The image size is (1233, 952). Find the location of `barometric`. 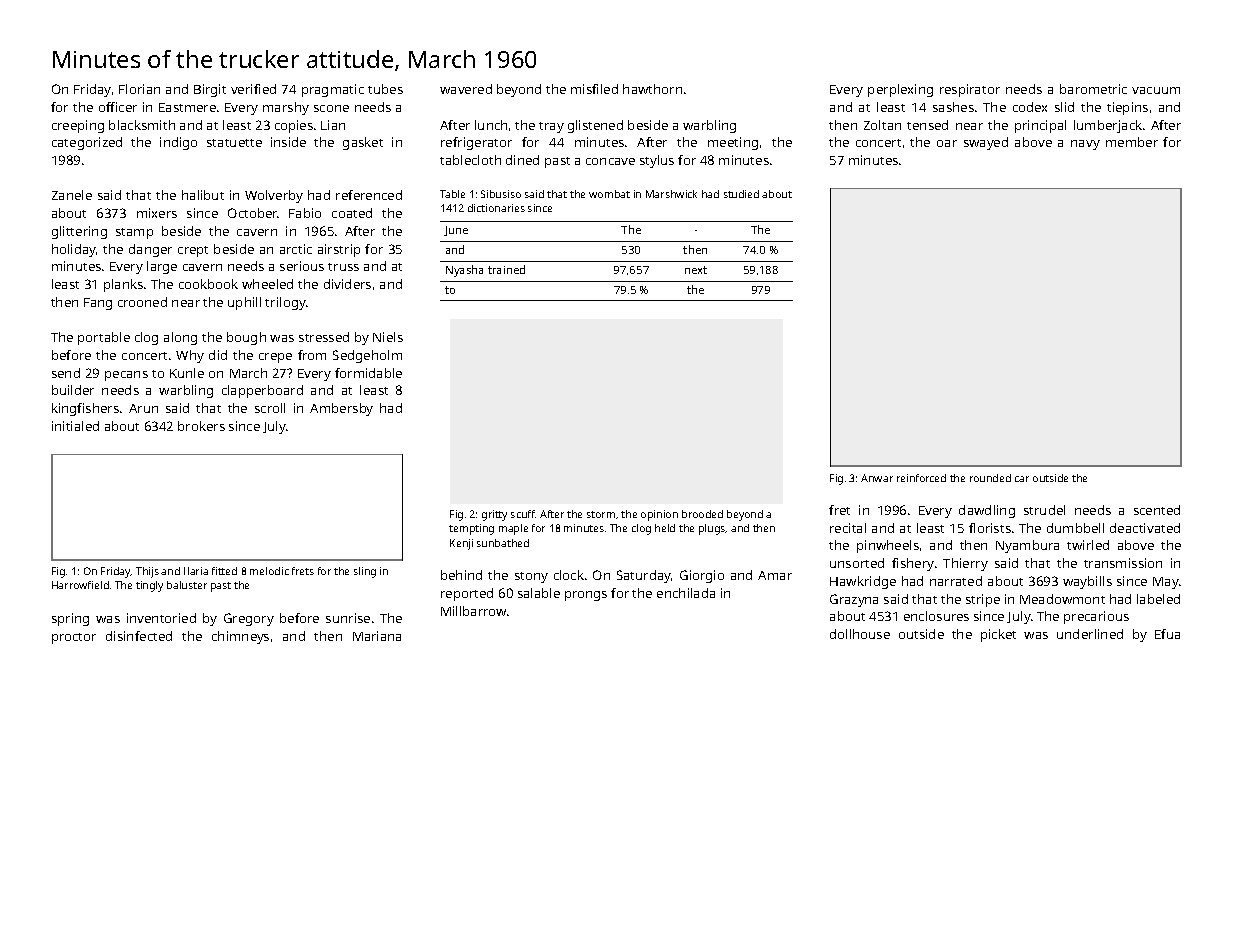

barometric is located at coordinates (1093, 89).
